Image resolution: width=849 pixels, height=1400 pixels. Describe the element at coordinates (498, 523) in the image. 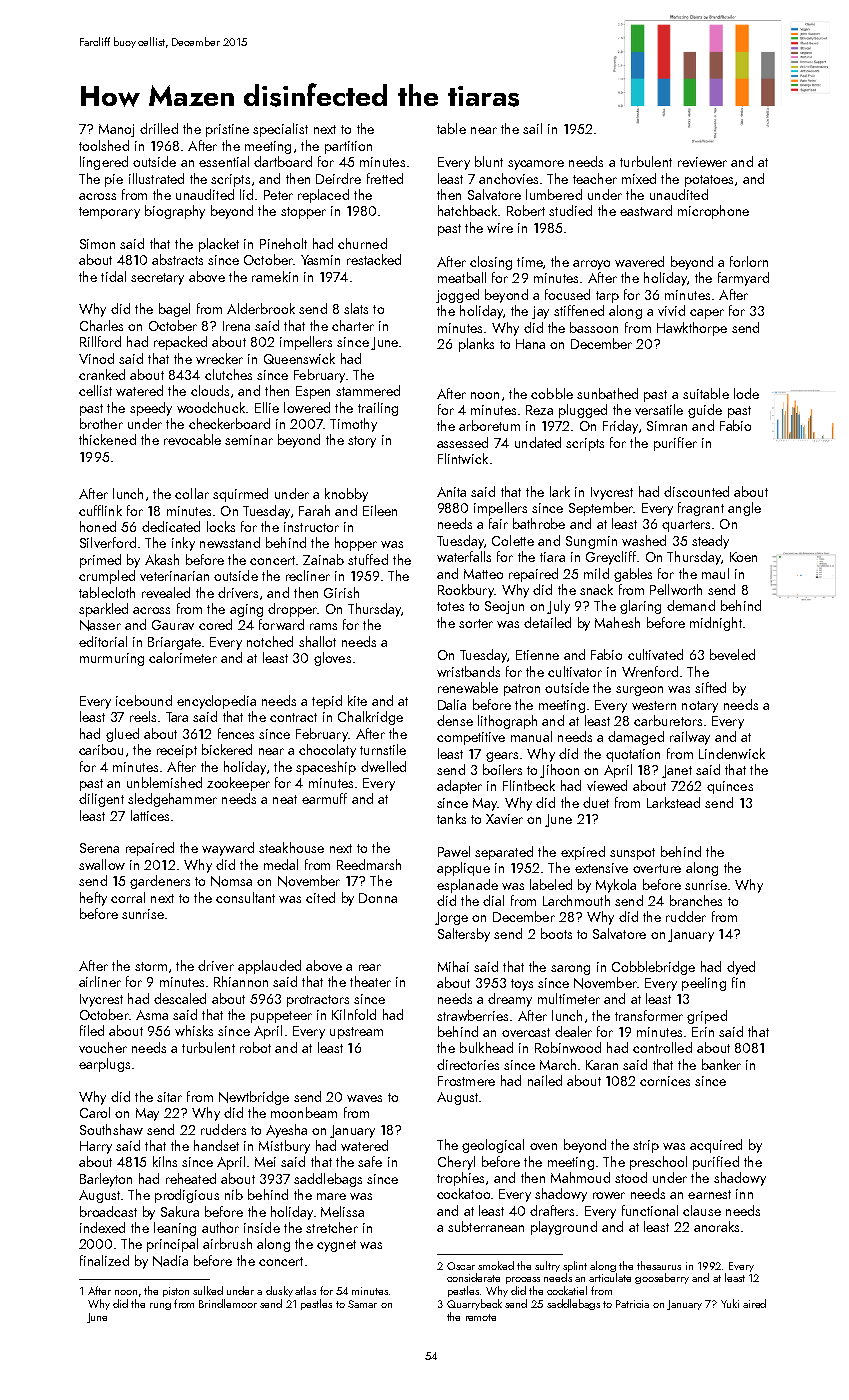

I see `fair` at that location.
